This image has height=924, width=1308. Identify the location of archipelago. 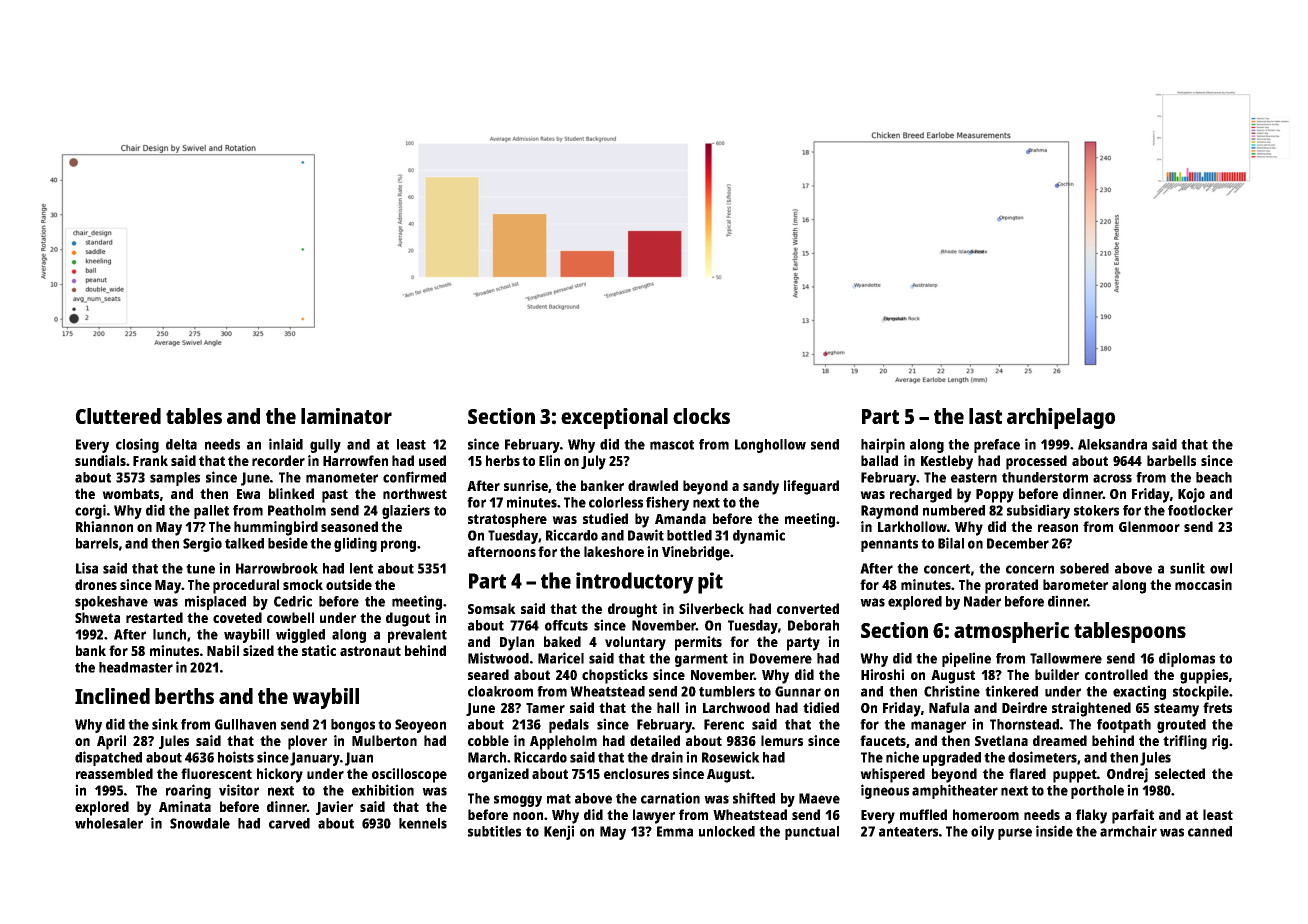
(1061, 418).
